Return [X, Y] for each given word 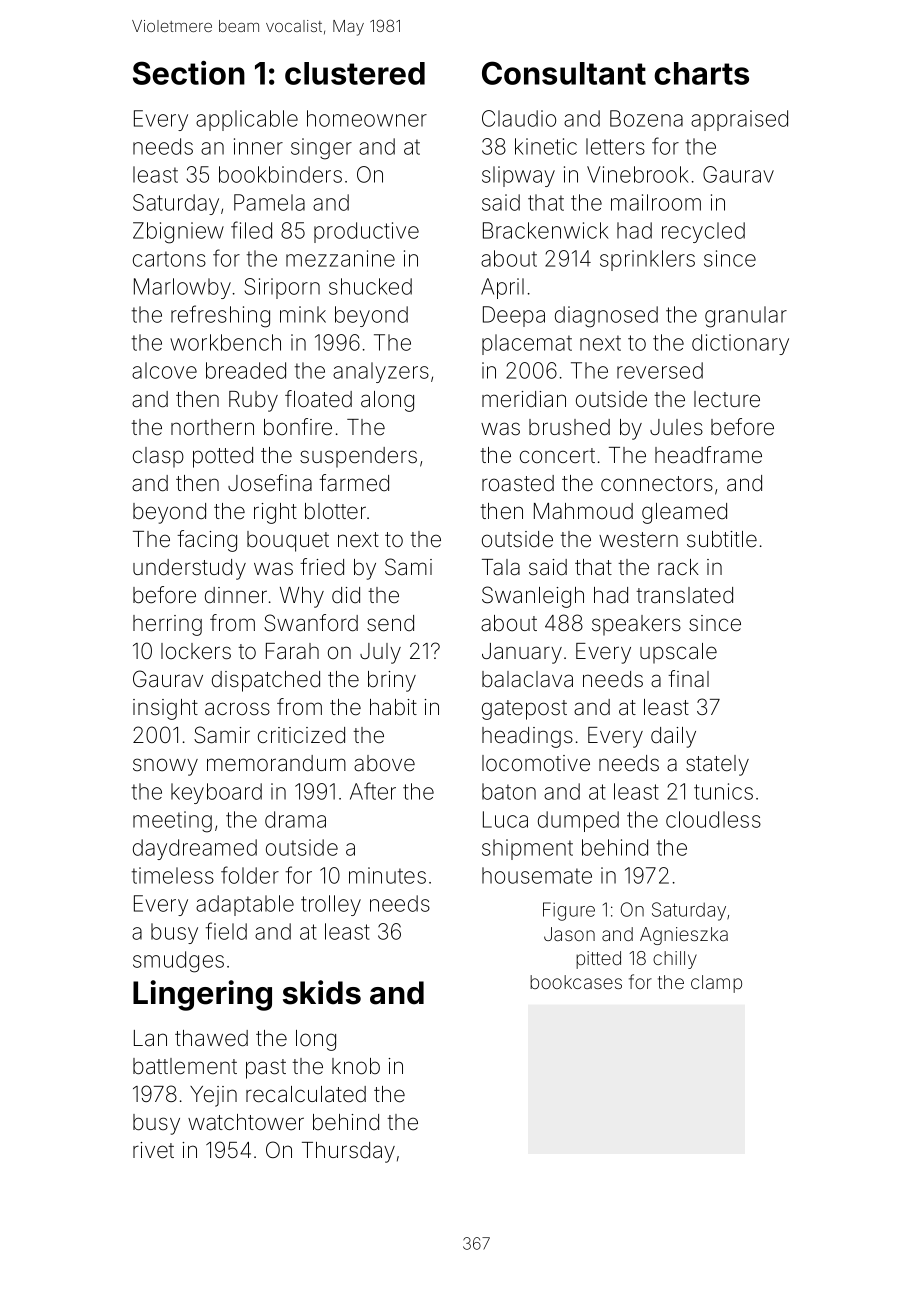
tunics [723, 791]
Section [189, 73]
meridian [524, 399]
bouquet [288, 541]
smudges [178, 962]
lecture [727, 399]
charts [701, 73]
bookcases [576, 982]
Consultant [564, 73]
